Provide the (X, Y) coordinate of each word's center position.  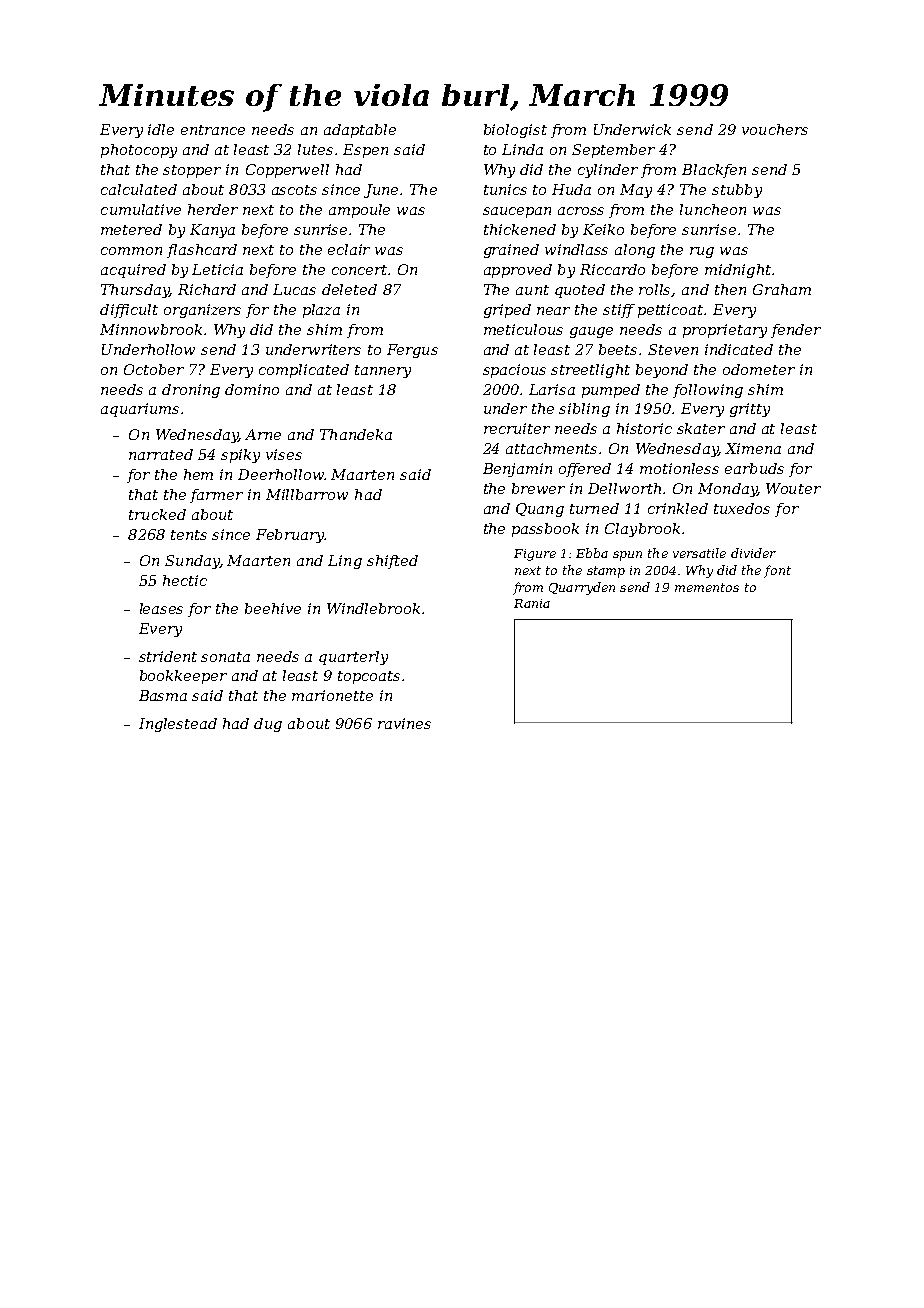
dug (268, 725)
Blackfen (714, 171)
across (581, 211)
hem (198, 474)
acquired (133, 271)
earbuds (754, 468)
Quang (540, 510)
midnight (738, 271)
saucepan (517, 212)
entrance (213, 130)
